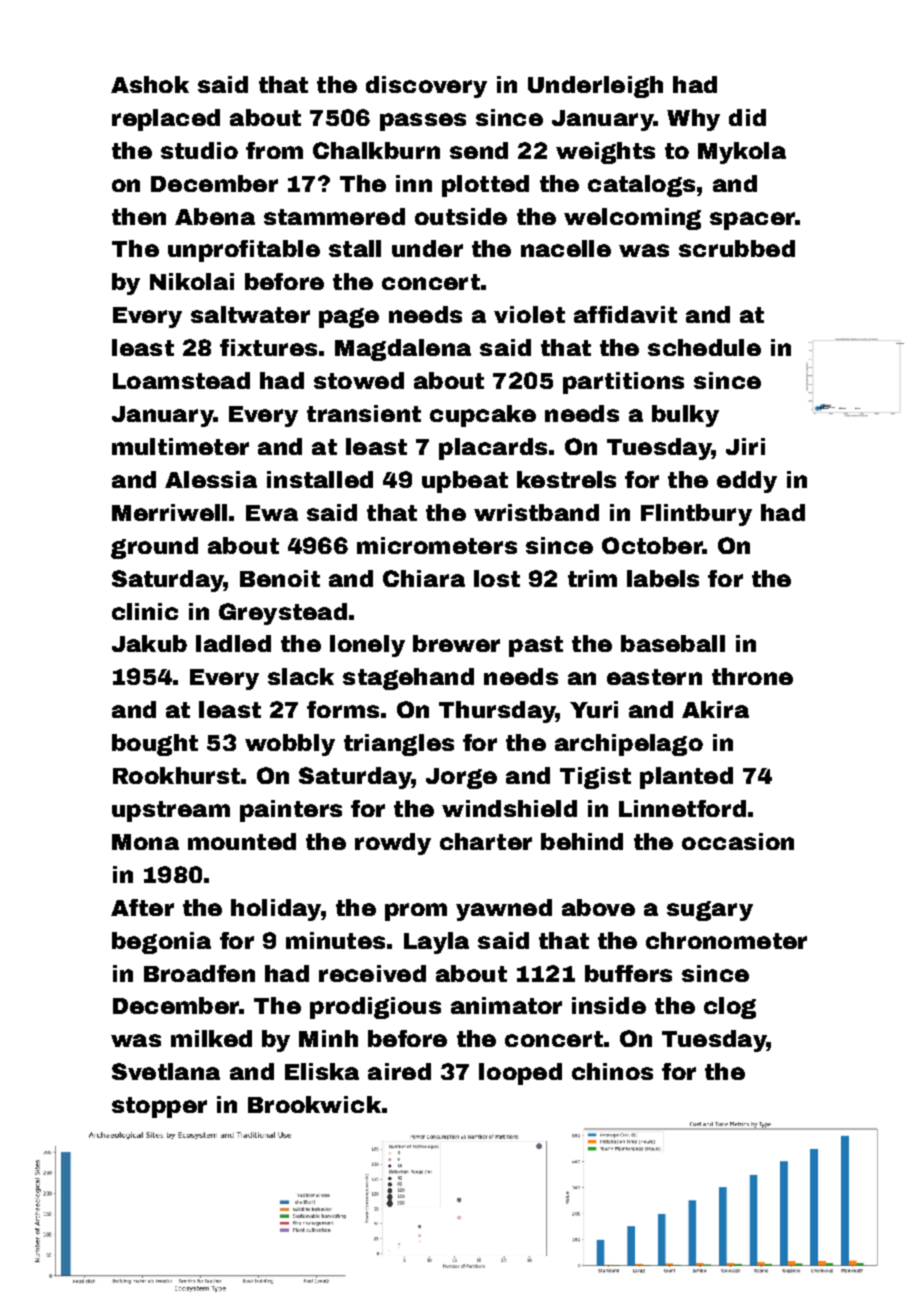 The height and width of the image is (1314, 924). What do you see at coordinates (328, 1038) in the image?
I see `Minh` at bounding box center [328, 1038].
